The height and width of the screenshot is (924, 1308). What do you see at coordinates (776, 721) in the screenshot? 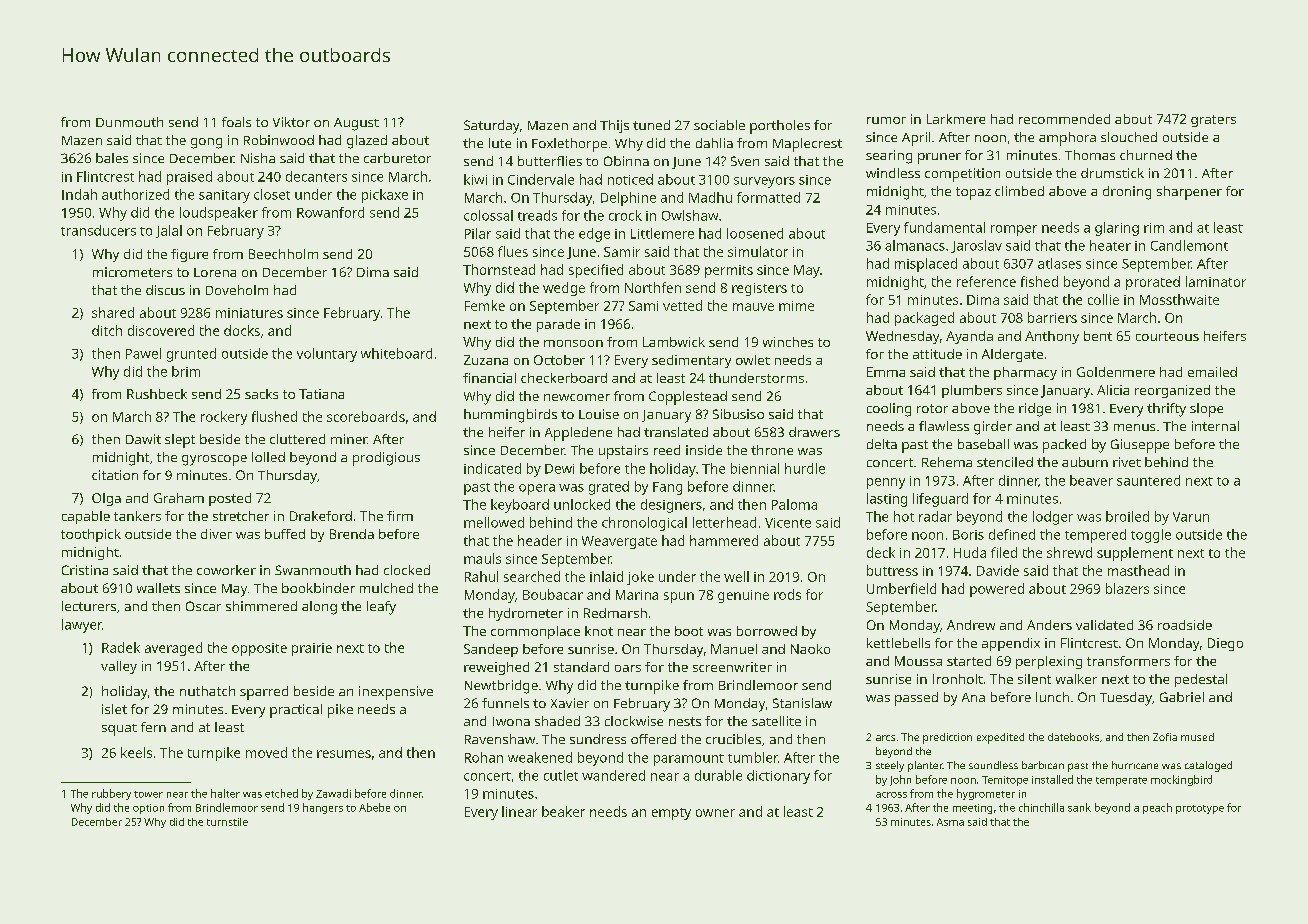
I see `satellite` at bounding box center [776, 721].
